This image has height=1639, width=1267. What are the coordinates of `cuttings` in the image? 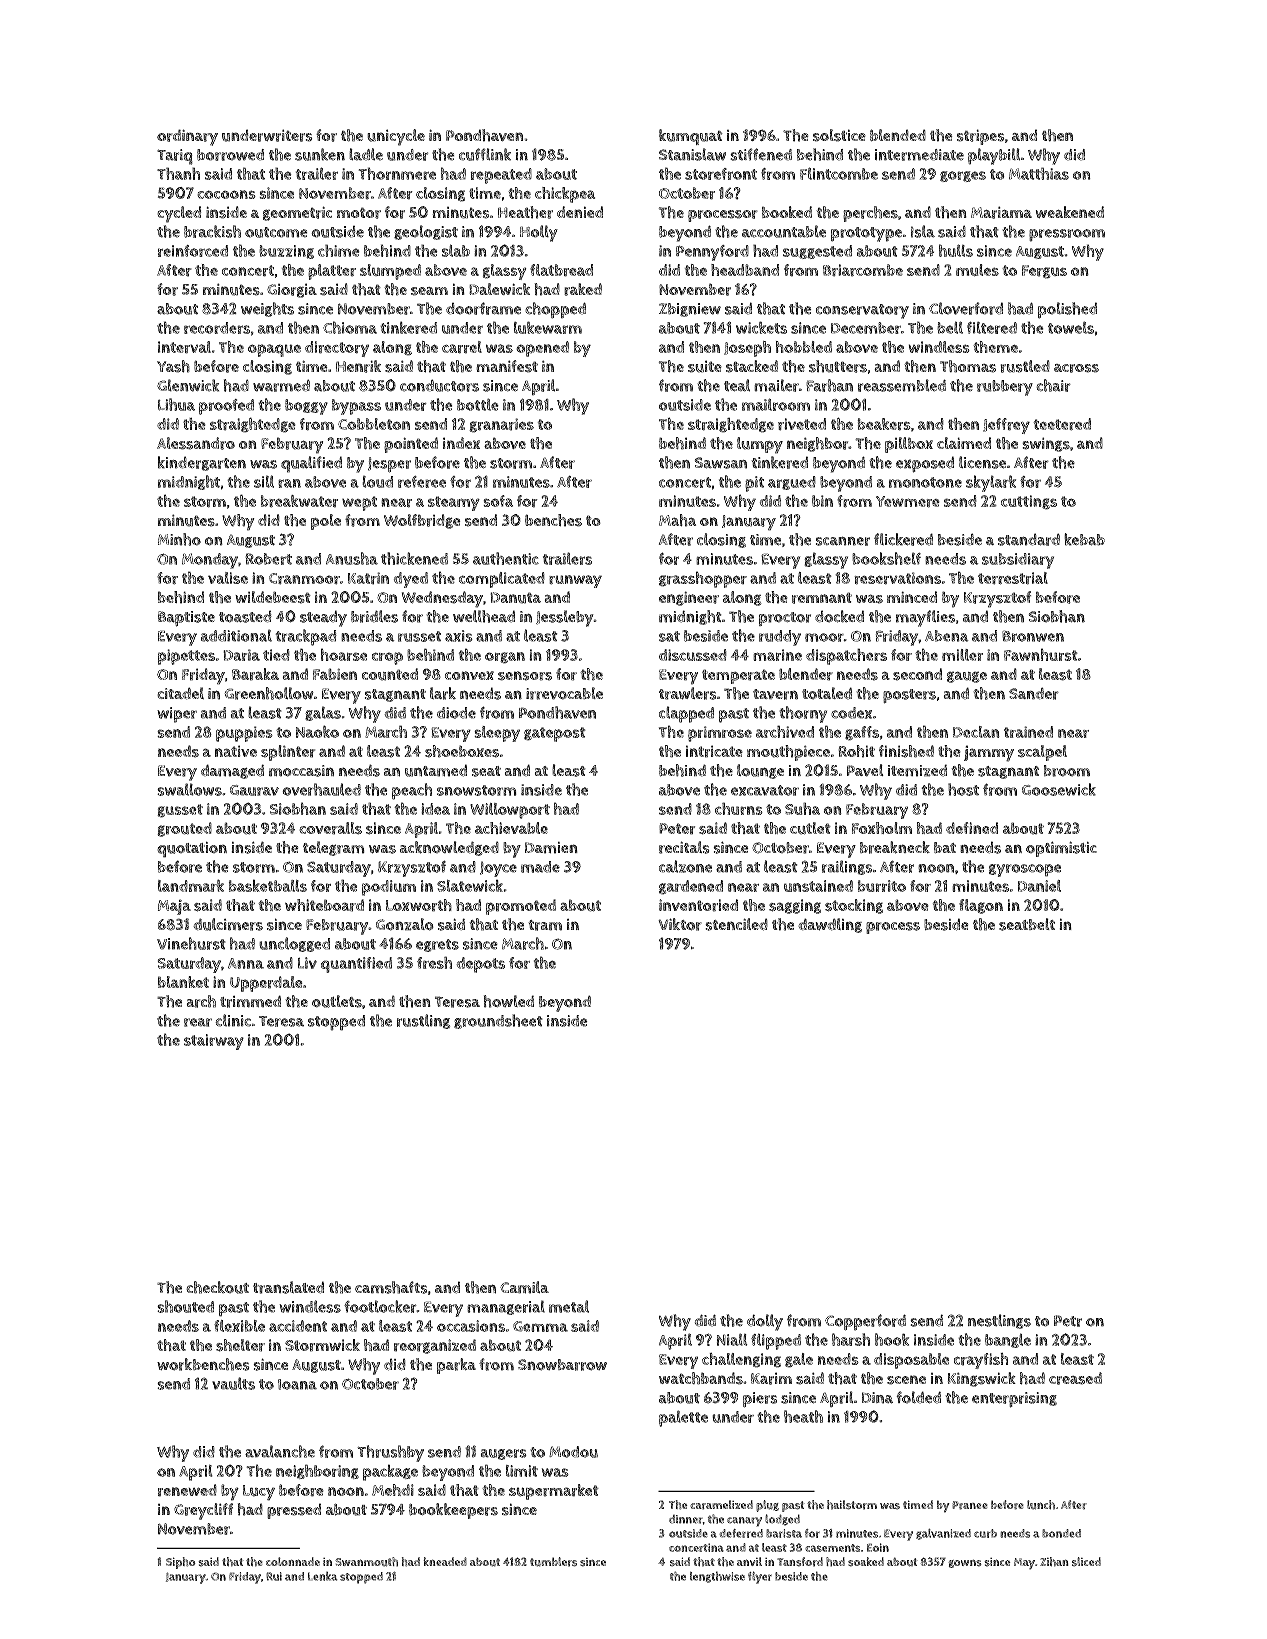 It's located at (1029, 502).
